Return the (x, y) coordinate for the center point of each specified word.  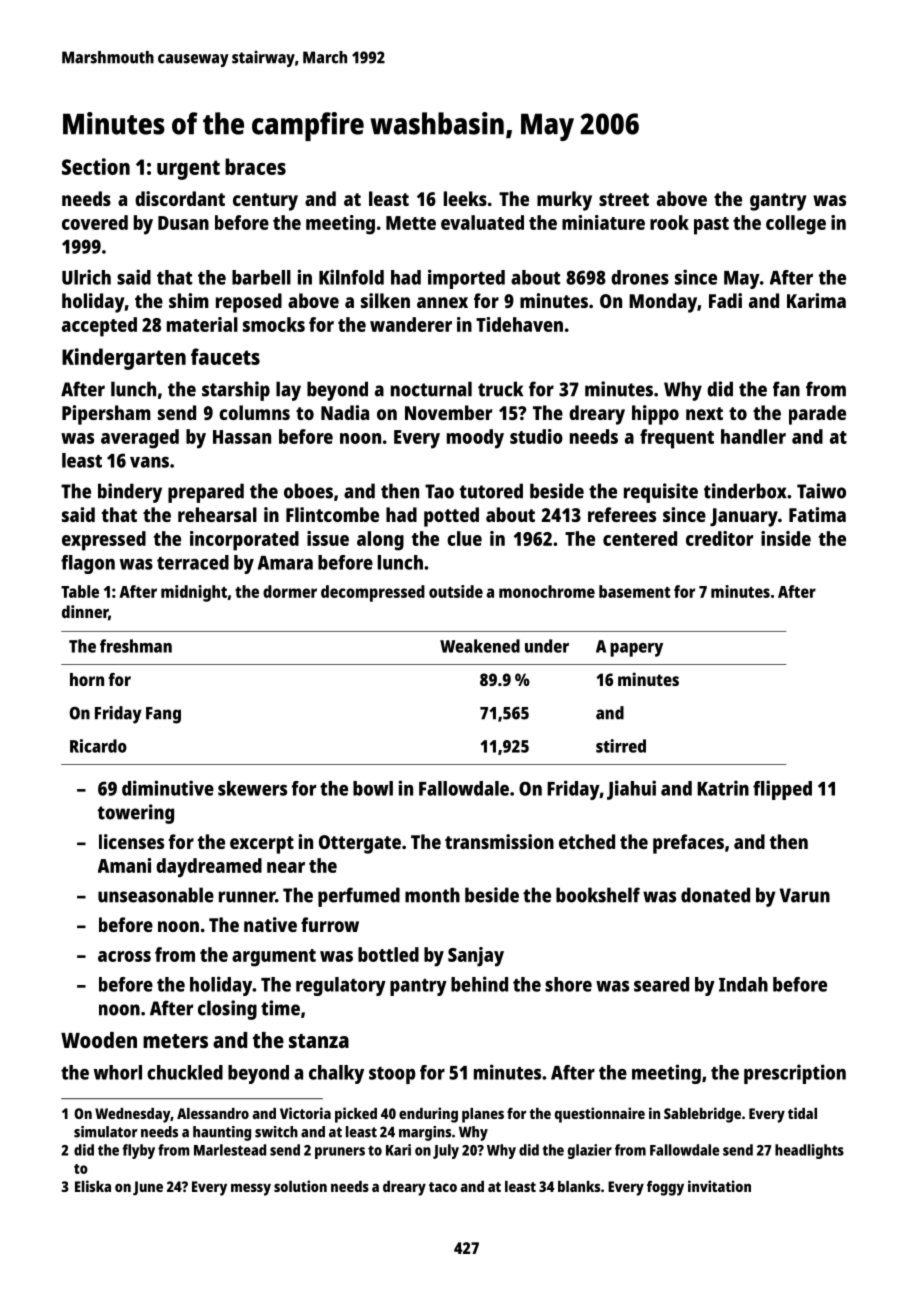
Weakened (480, 646)
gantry (778, 202)
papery (636, 650)
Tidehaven (519, 324)
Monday (663, 303)
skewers (252, 788)
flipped (782, 790)
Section (96, 166)
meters (175, 1041)
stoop (392, 1075)
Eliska (93, 1186)
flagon (88, 564)
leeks (465, 198)
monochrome (547, 591)
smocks (274, 324)
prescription (795, 1074)
